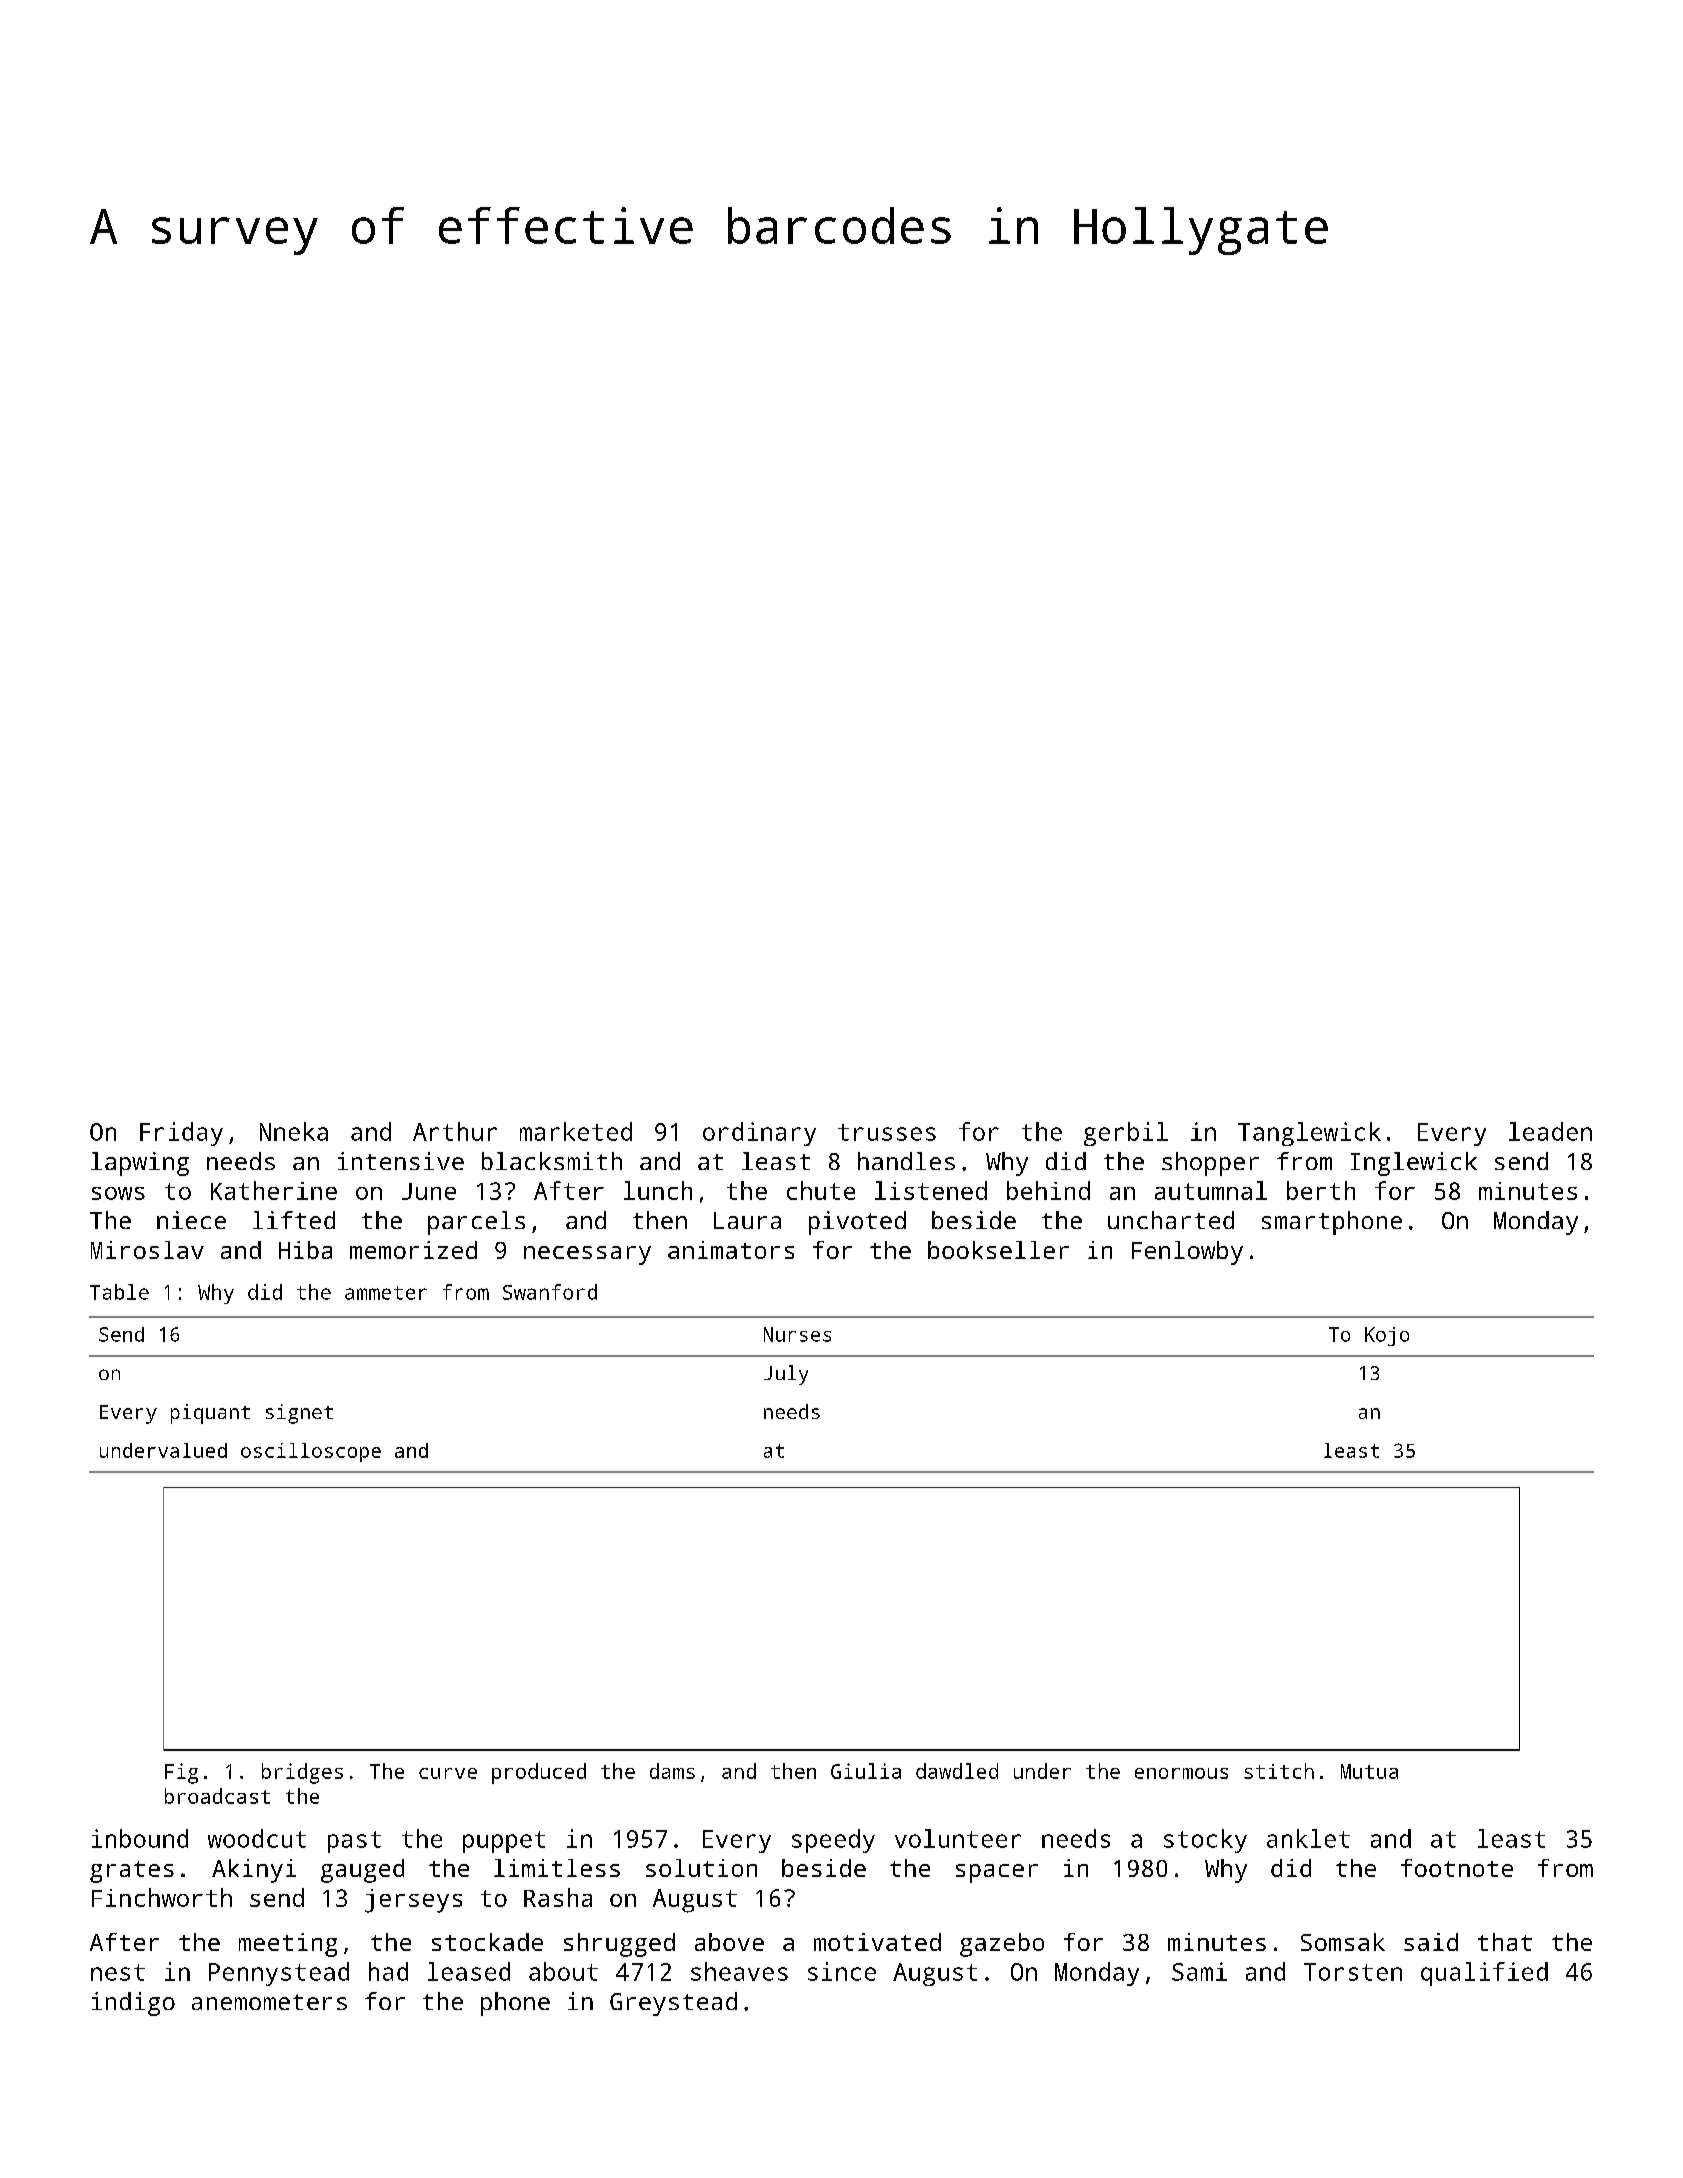  What do you see at coordinates (386, 1293) in the document?
I see `ammeter` at bounding box center [386, 1293].
